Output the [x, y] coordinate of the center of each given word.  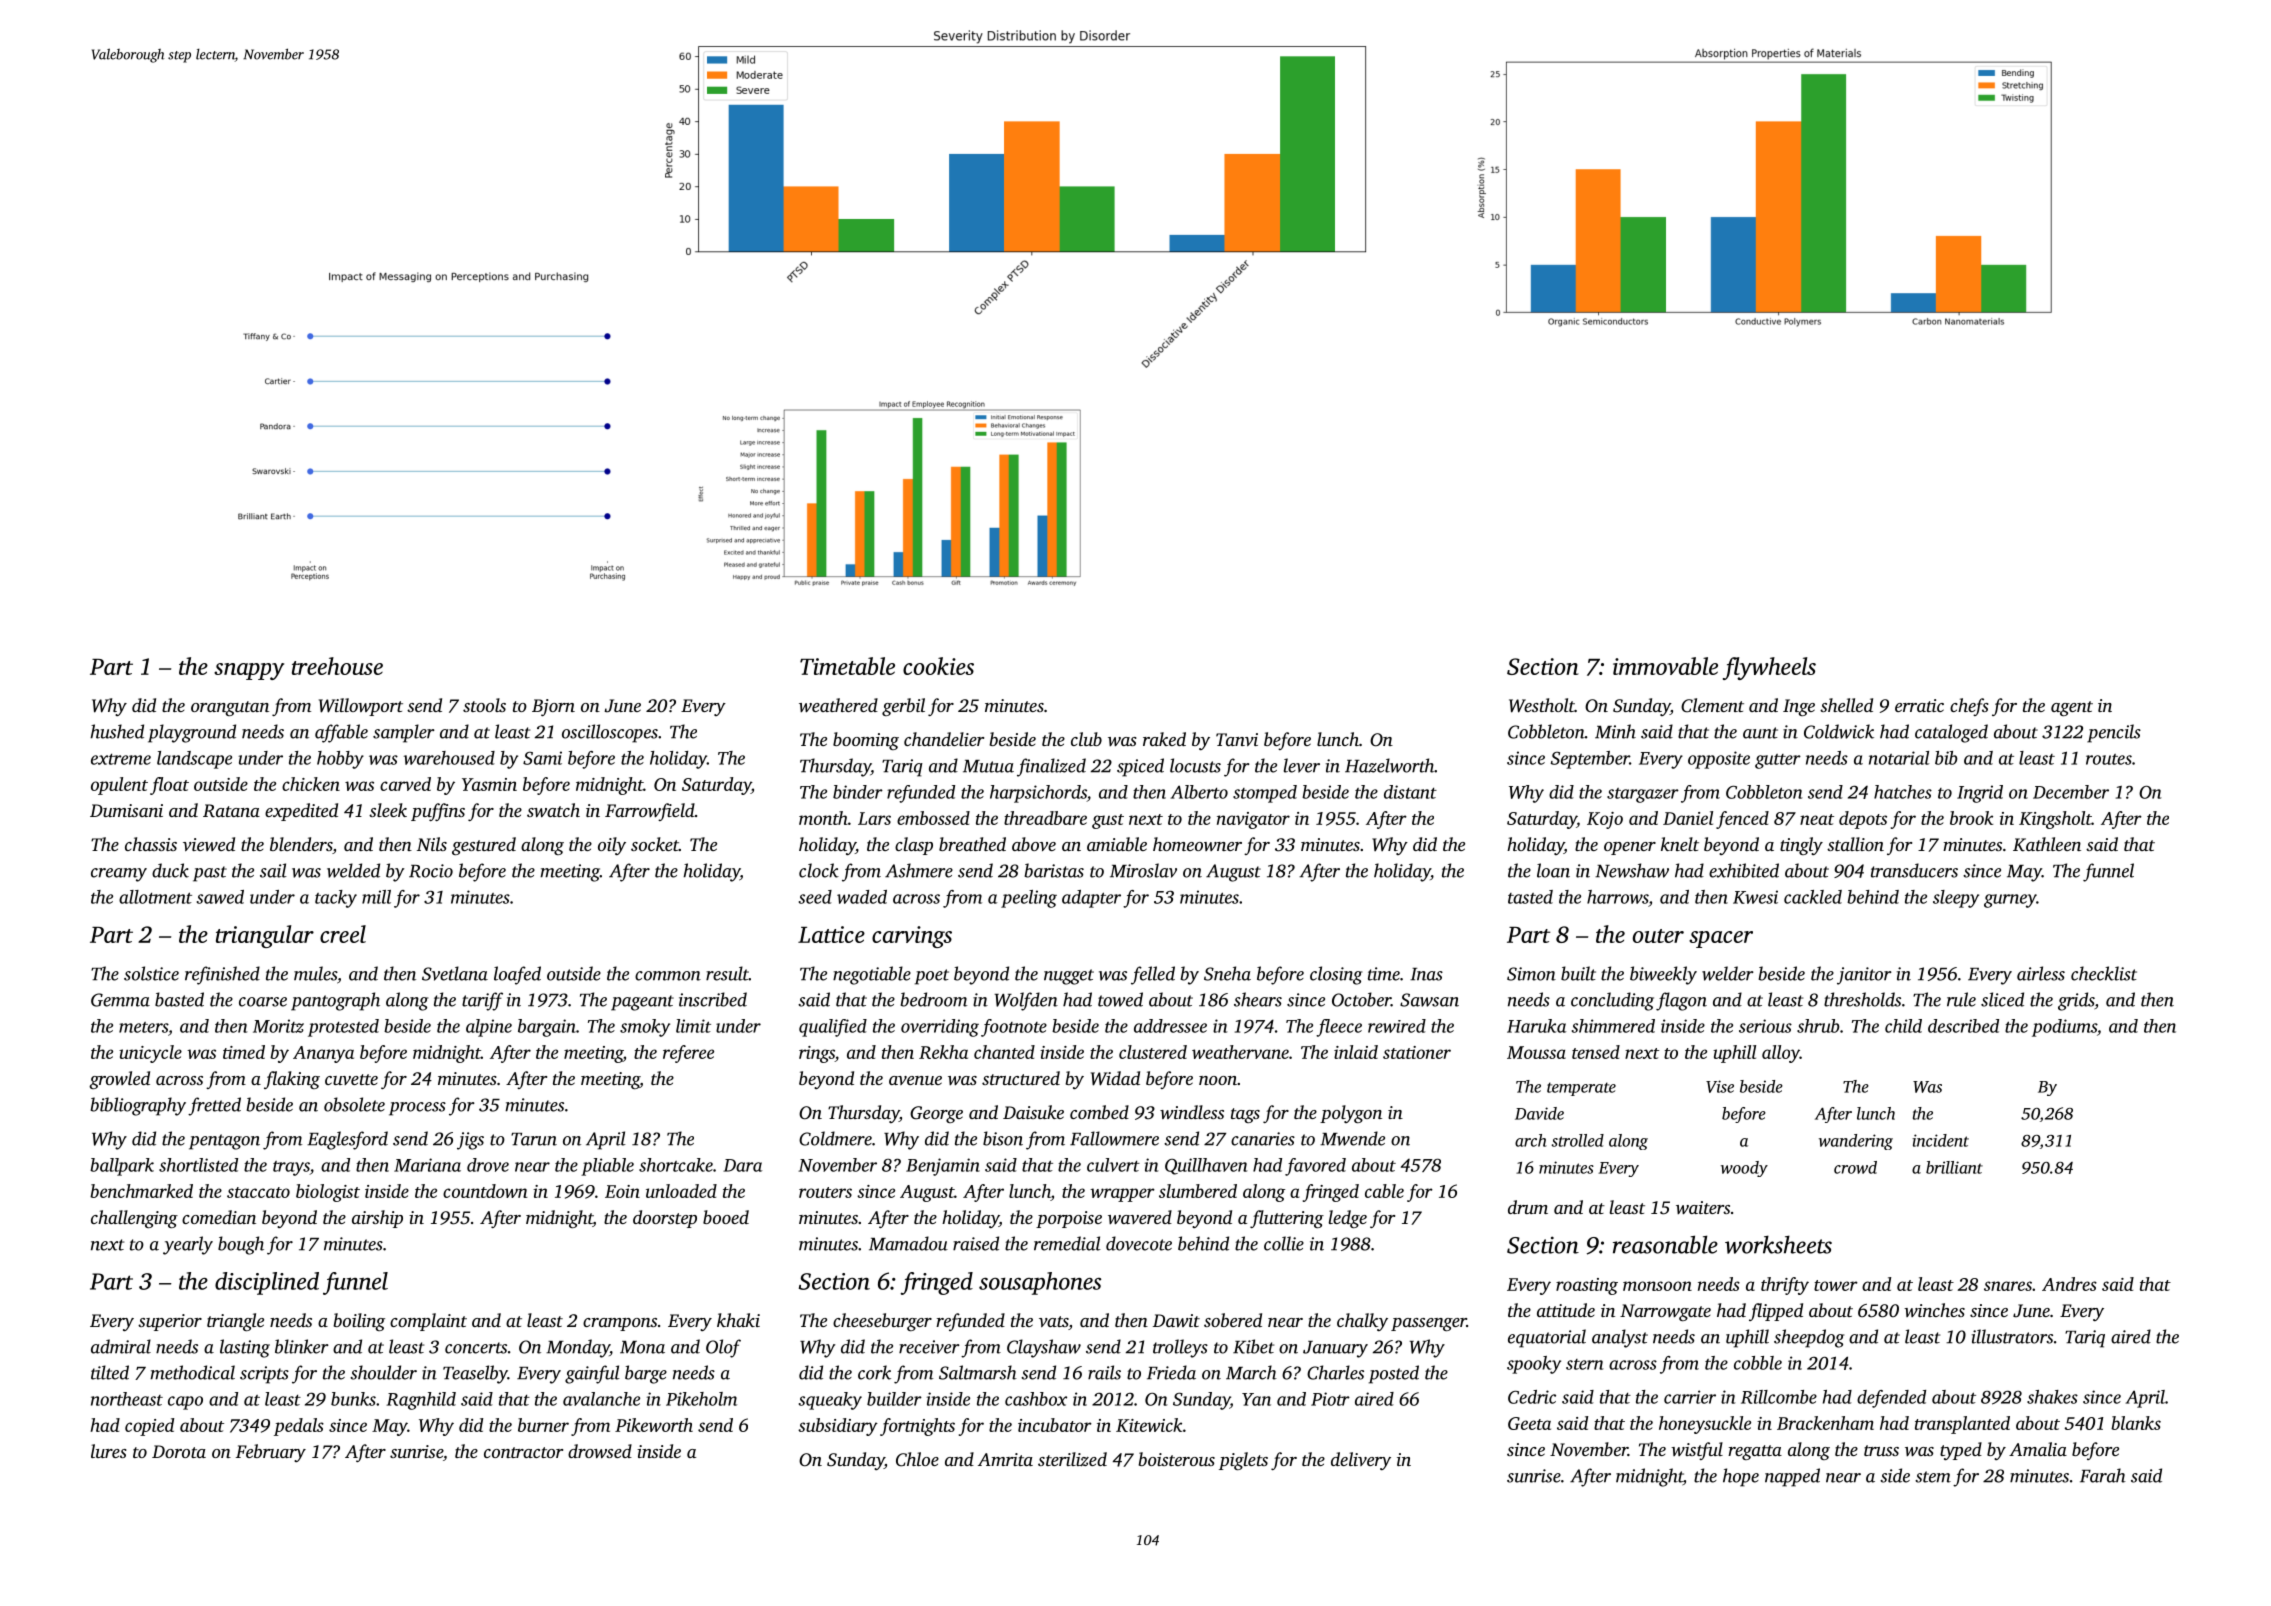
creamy [119, 875]
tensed [1596, 1052]
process [417, 1109]
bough [241, 1245]
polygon [1351, 1114]
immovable [1665, 666]
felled [1153, 975]
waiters [1703, 1207]
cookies [938, 666]
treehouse [337, 666]
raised [976, 1243]
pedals [299, 1427]
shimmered [1613, 1026]
